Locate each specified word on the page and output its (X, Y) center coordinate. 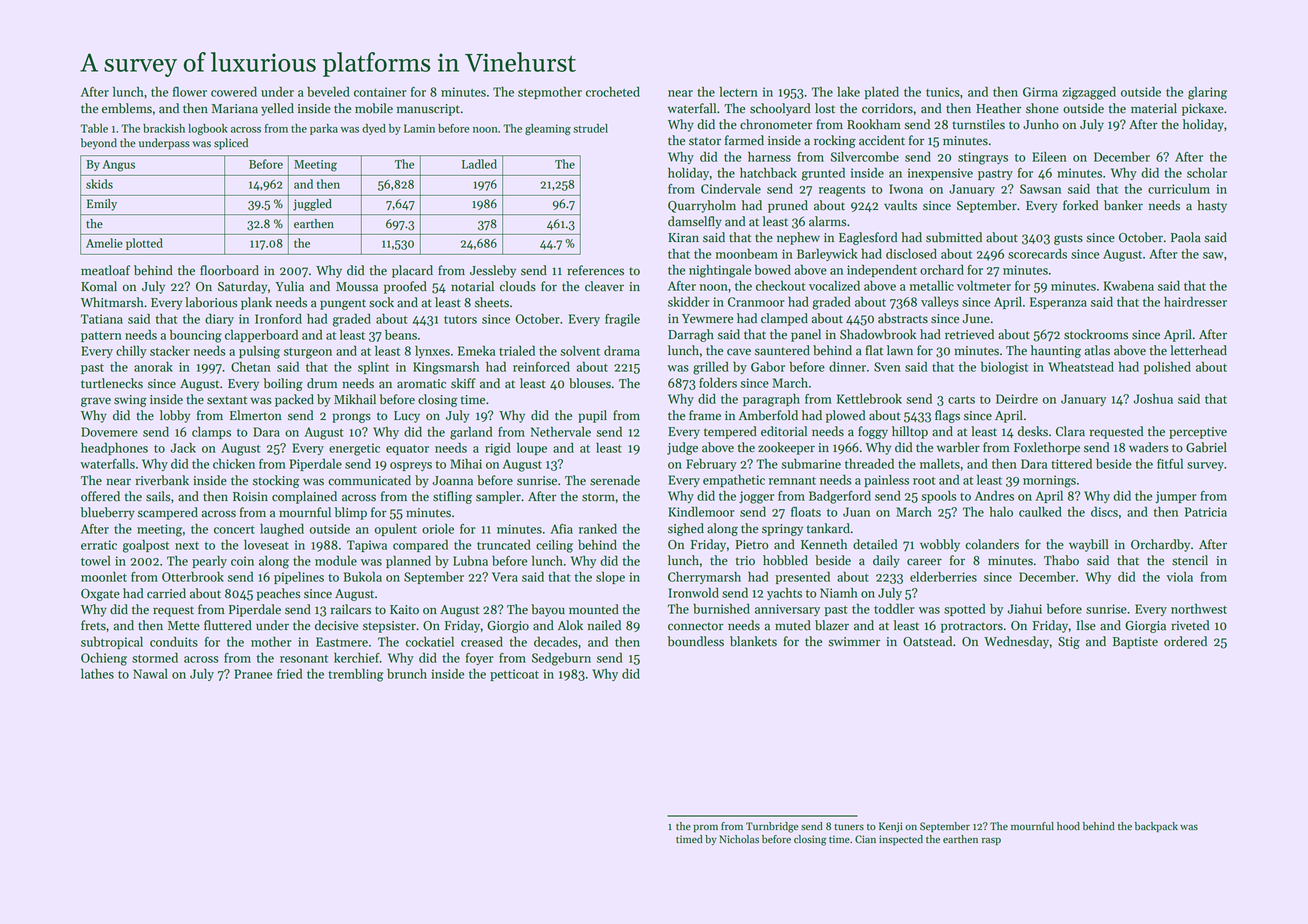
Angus (118, 166)
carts (961, 400)
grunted (823, 174)
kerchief (357, 657)
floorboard (229, 270)
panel (806, 335)
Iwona (906, 189)
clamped (784, 319)
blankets (753, 641)
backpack (1156, 827)
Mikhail (355, 399)
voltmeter (984, 285)
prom (705, 828)
